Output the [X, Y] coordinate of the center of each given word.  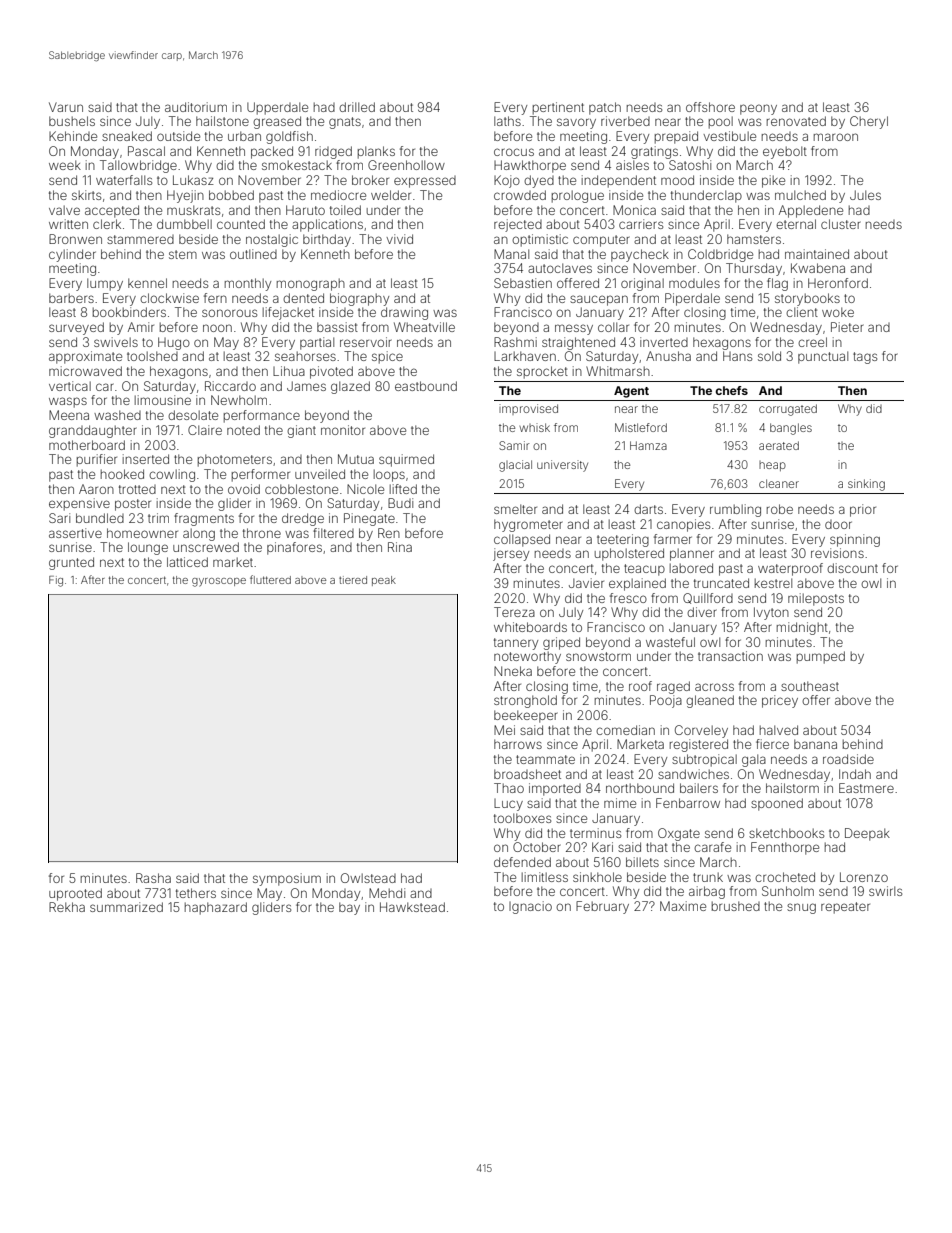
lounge [148, 548]
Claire [205, 430]
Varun [66, 107]
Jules [865, 195]
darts [648, 509]
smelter [515, 509]
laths [507, 121]
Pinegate [369, 519]
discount [852, 568]
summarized [126, 907]
